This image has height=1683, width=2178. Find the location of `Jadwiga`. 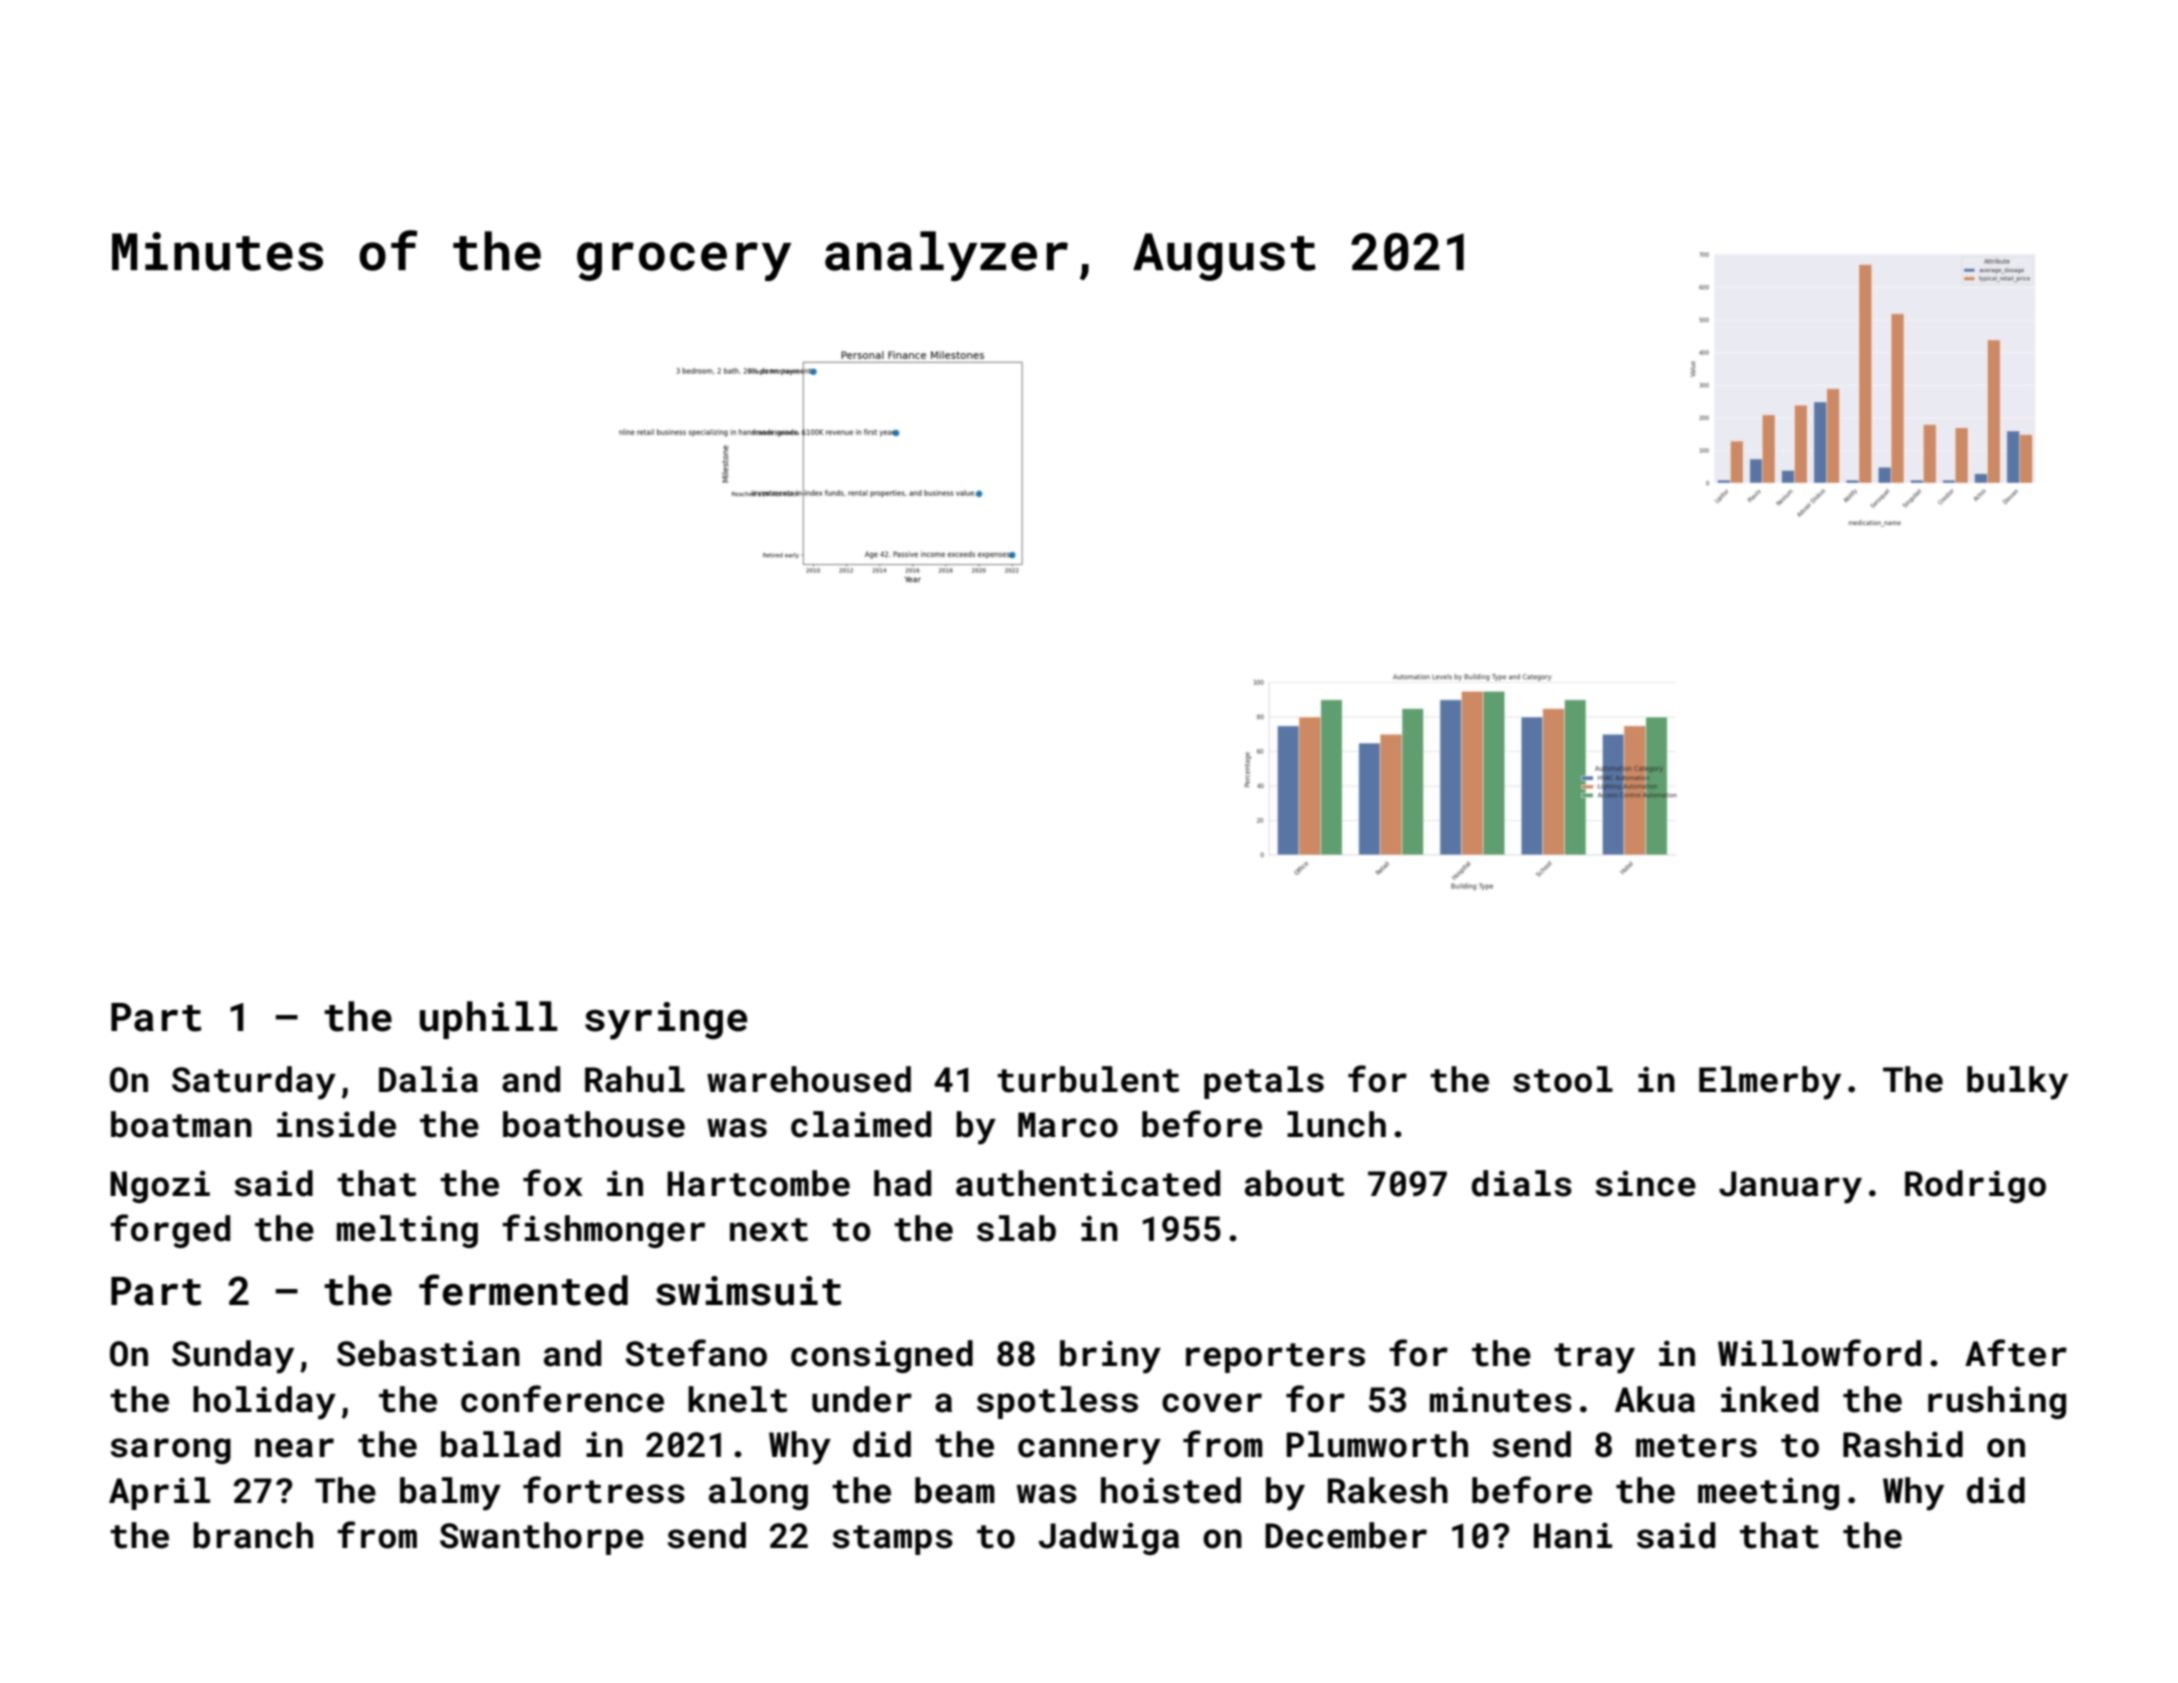

Jadwiga is located at coordinates (1109, 1538).
